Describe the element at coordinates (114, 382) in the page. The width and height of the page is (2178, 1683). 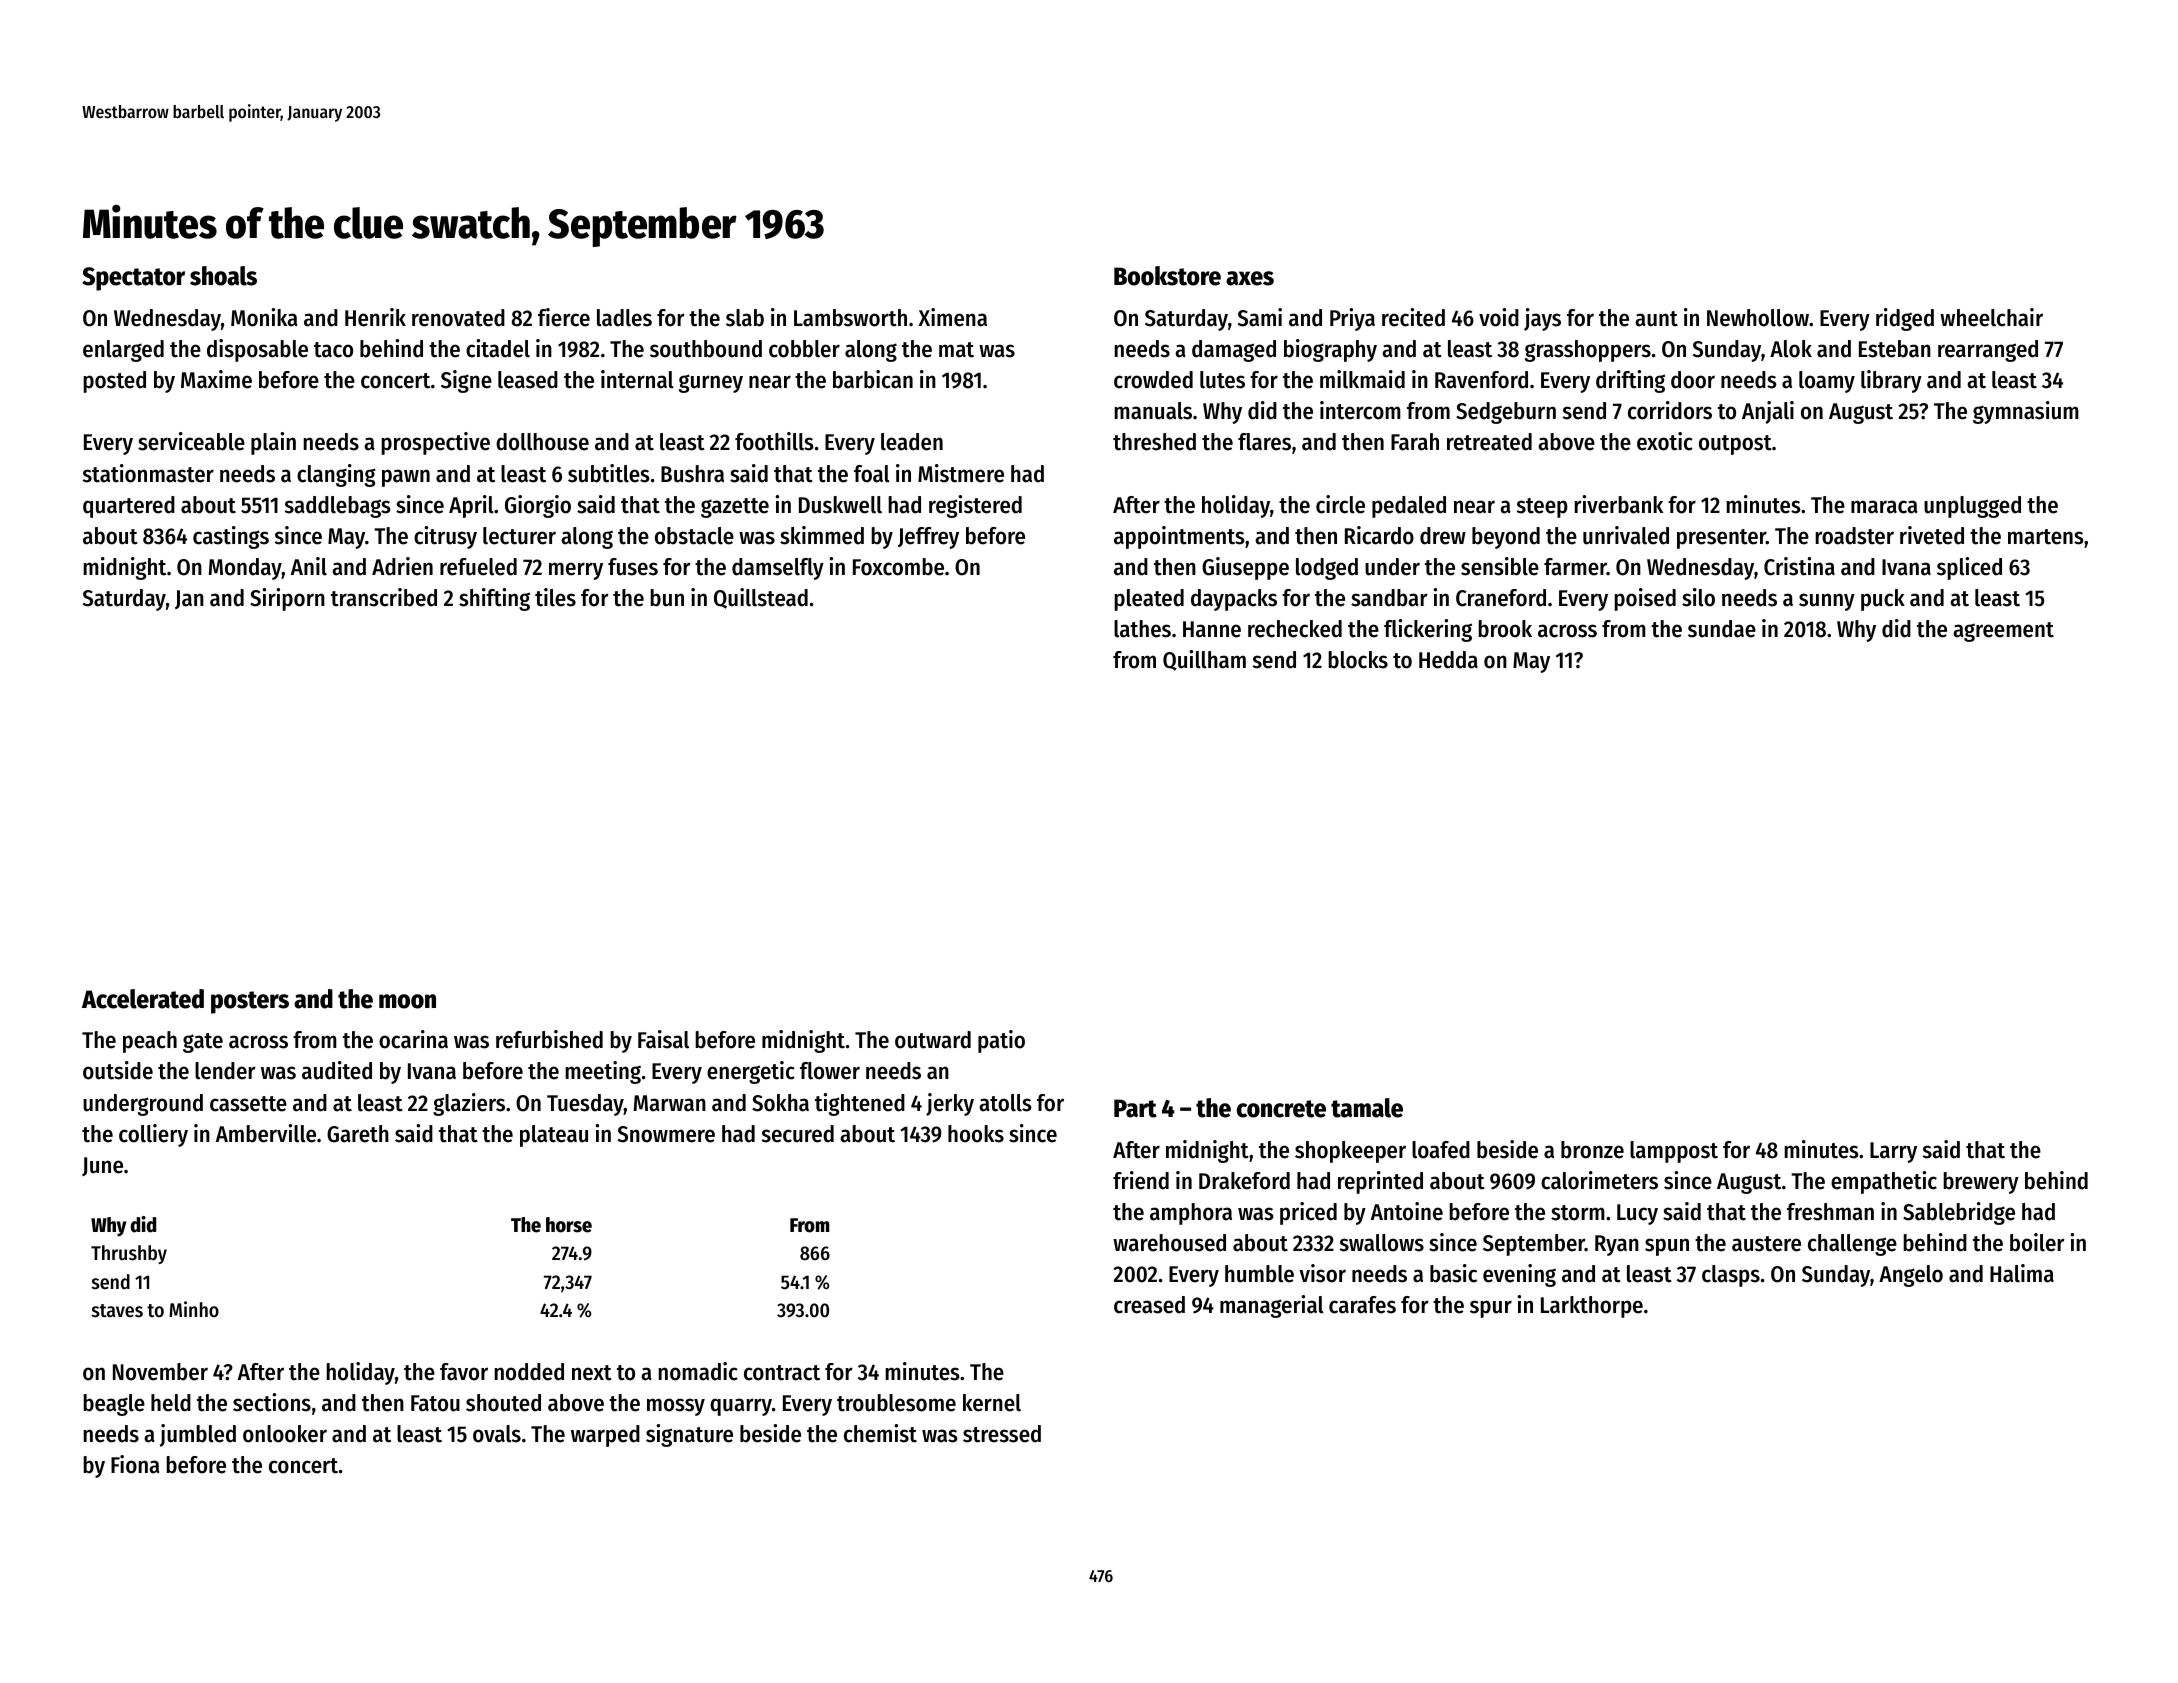
I see `posted` at that location.
